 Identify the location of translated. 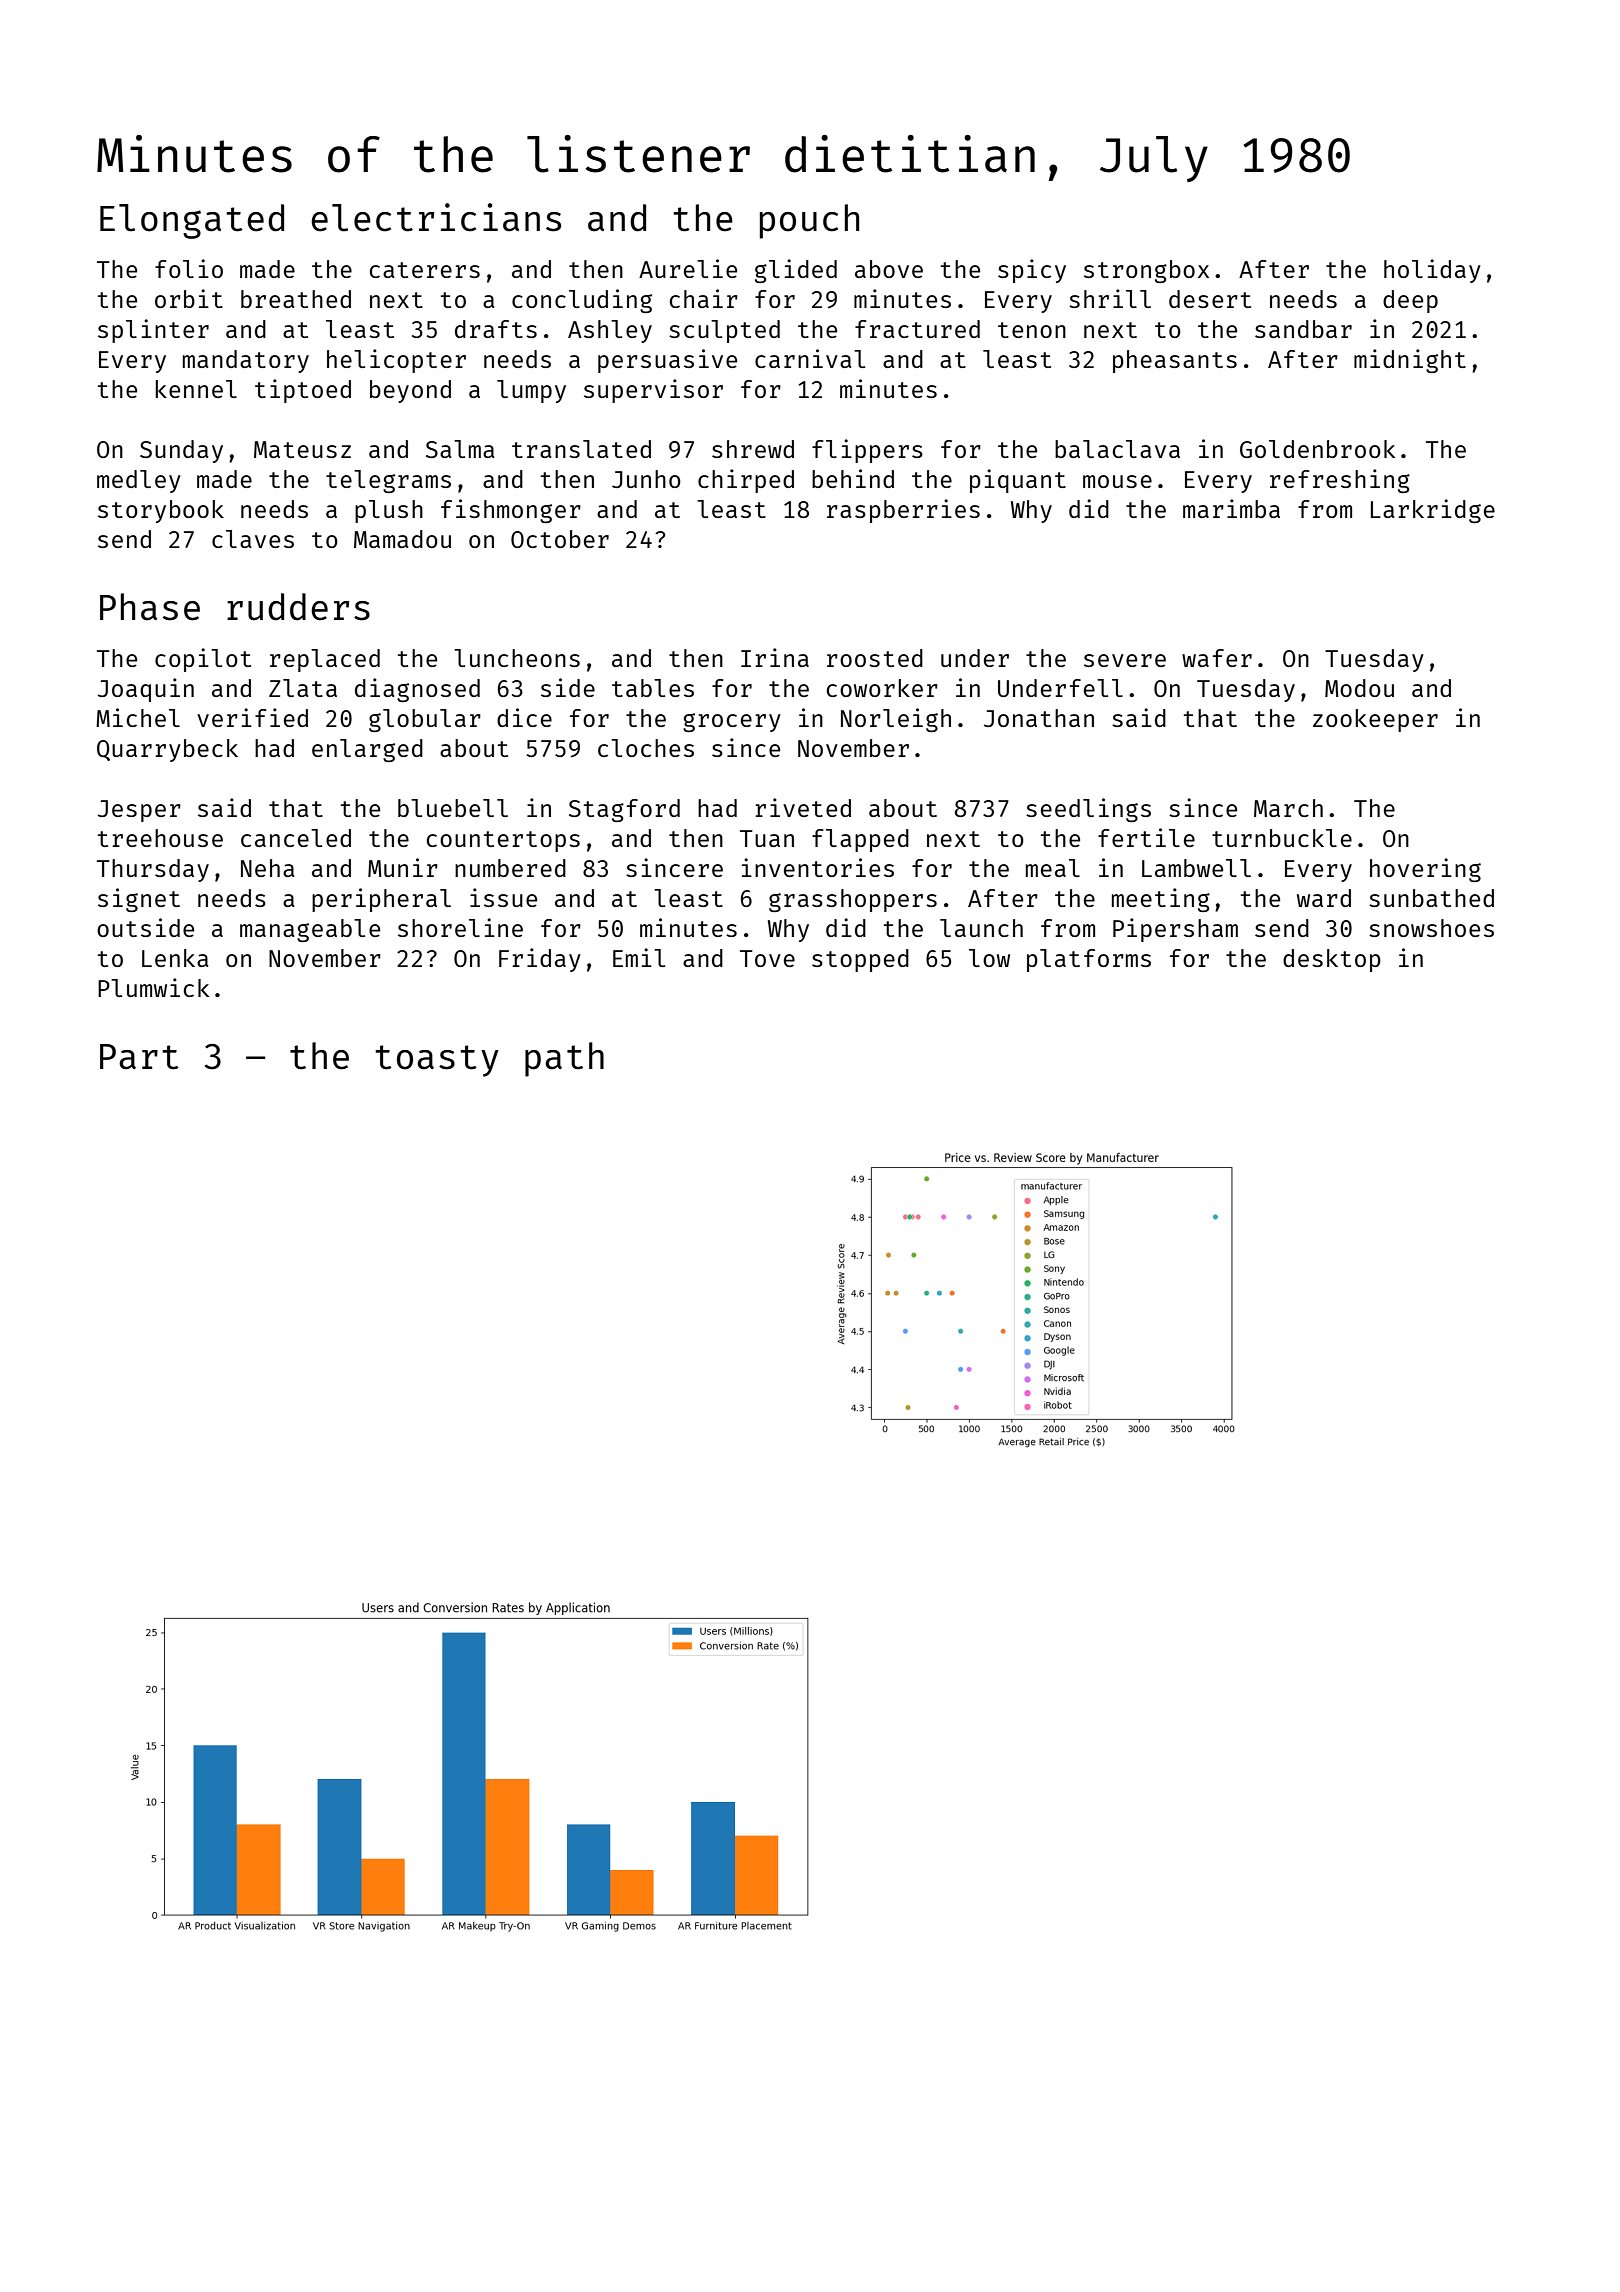
(581, 449).
